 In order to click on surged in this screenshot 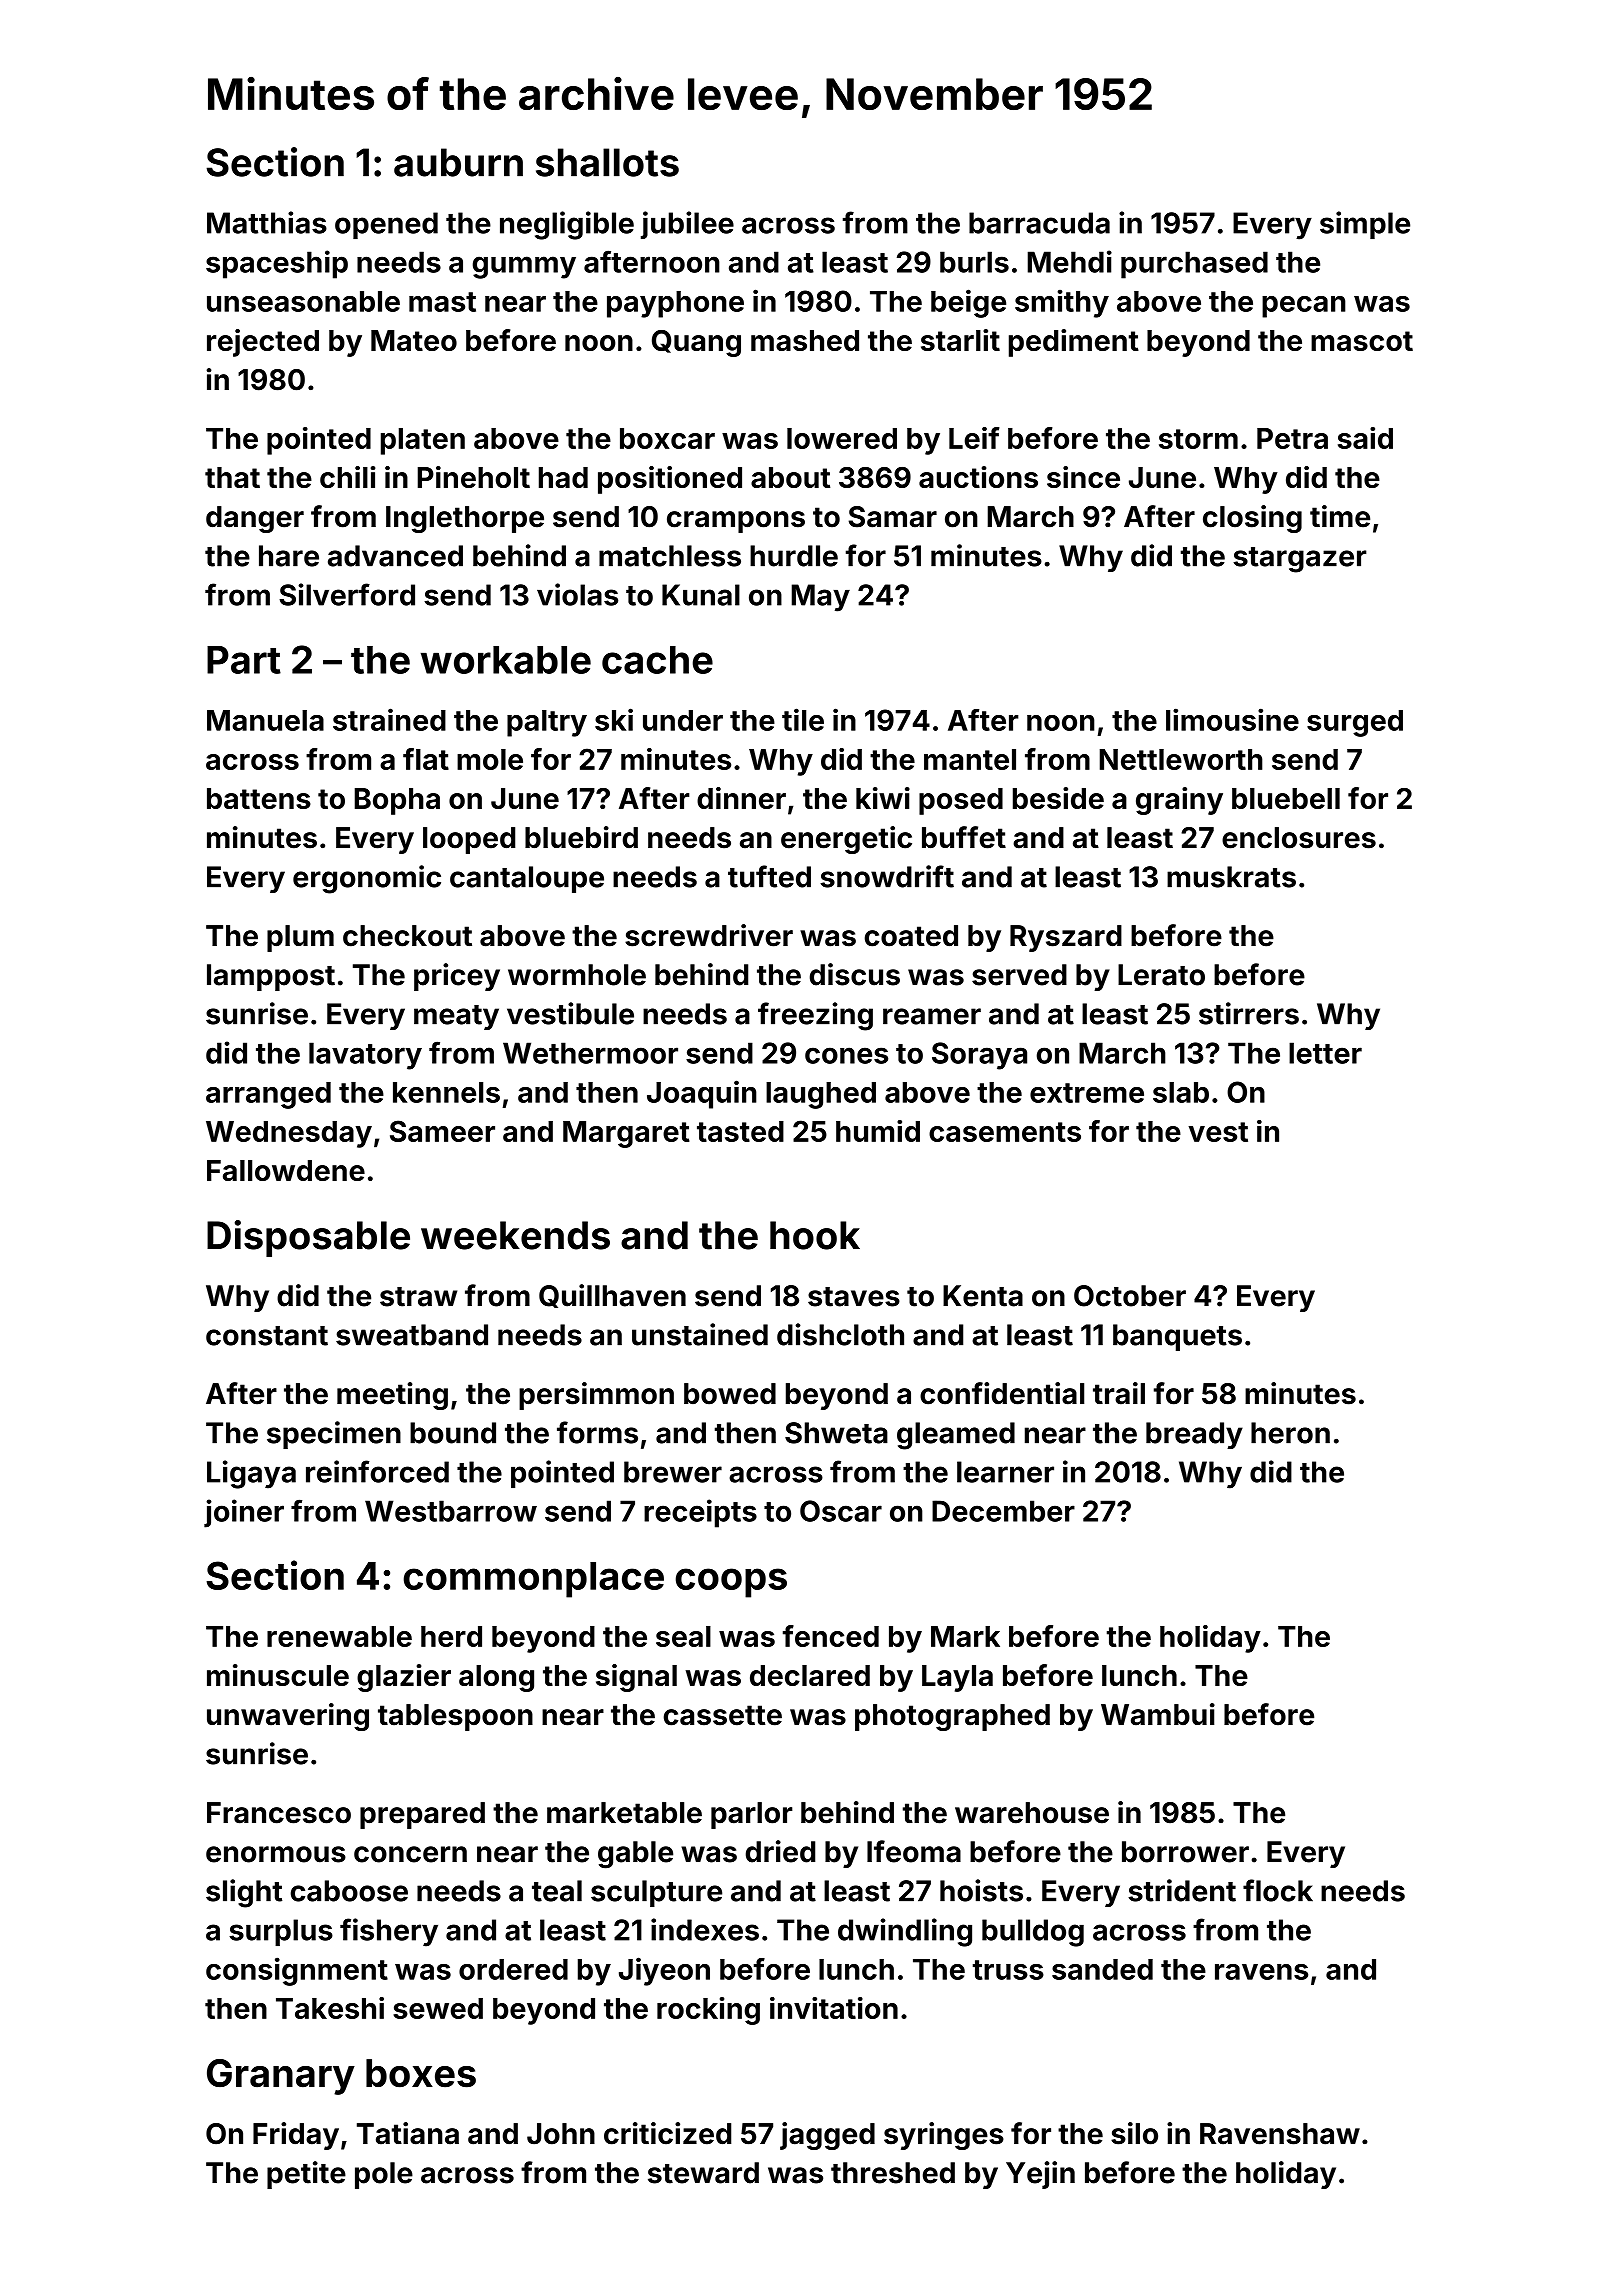, I will do `click(1355, 723)`.
